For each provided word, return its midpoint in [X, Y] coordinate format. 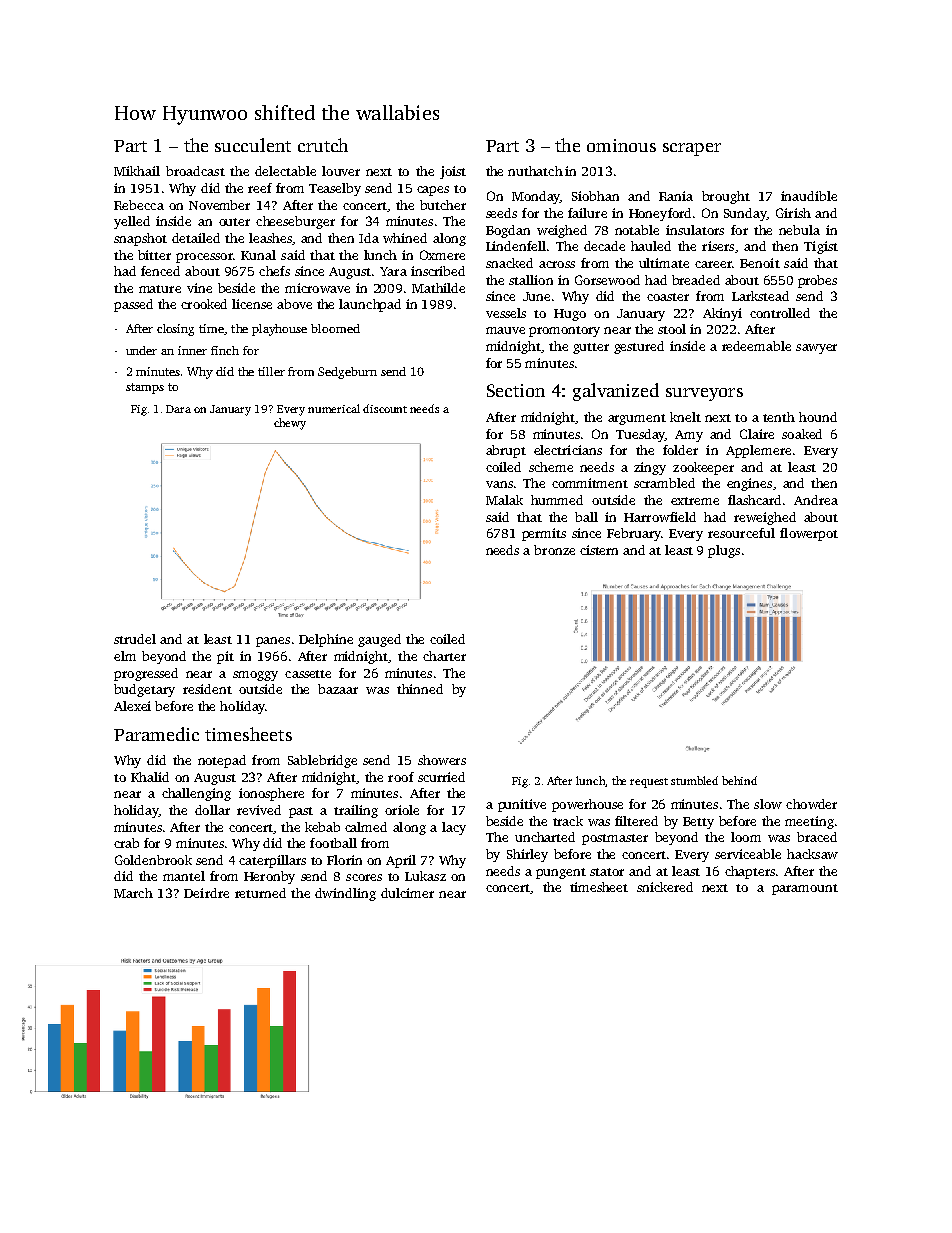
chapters [750, 872]
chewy [290, 424]
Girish [793, 213]
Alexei [132, 706]
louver [341, 171]
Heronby [269, 877]
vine [199, 288]
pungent [561, 873]
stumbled [694, 780]
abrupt [506, 451]
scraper [692, 149]
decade [604, 246]
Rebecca [139, 205]
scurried [441, 777]
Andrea [816, 500]
